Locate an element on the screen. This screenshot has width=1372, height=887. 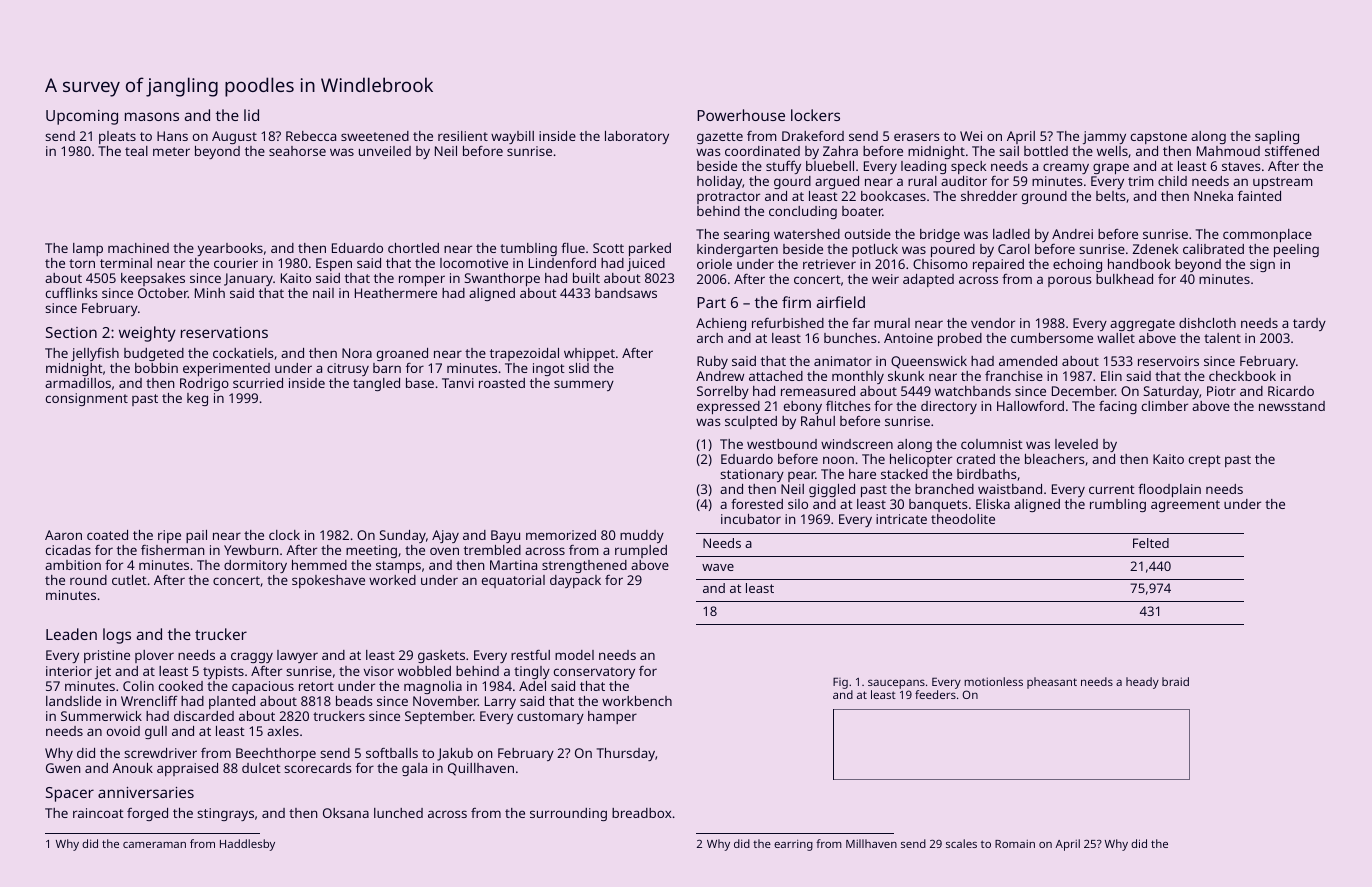
Piotr is located at coordinates (1221, 391).
